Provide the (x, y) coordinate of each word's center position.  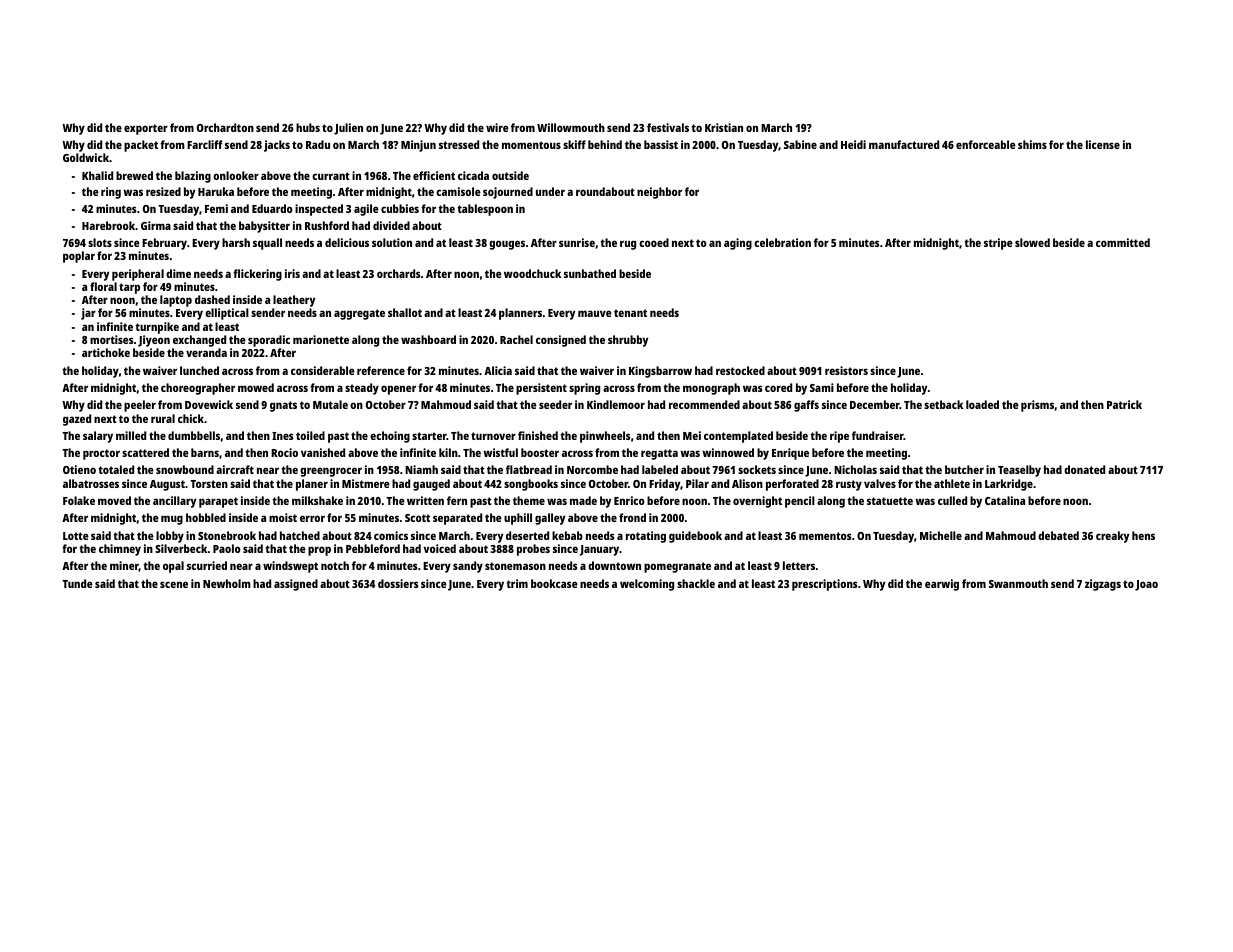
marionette (321, 339)
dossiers (398, 583)
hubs (308, 127)
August (167, 485)
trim (517, 583)
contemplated (738, 437)
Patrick (1124, 404)
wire (497, 127)
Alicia (498, 370)
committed (1123, 242)
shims (1032, 144)
